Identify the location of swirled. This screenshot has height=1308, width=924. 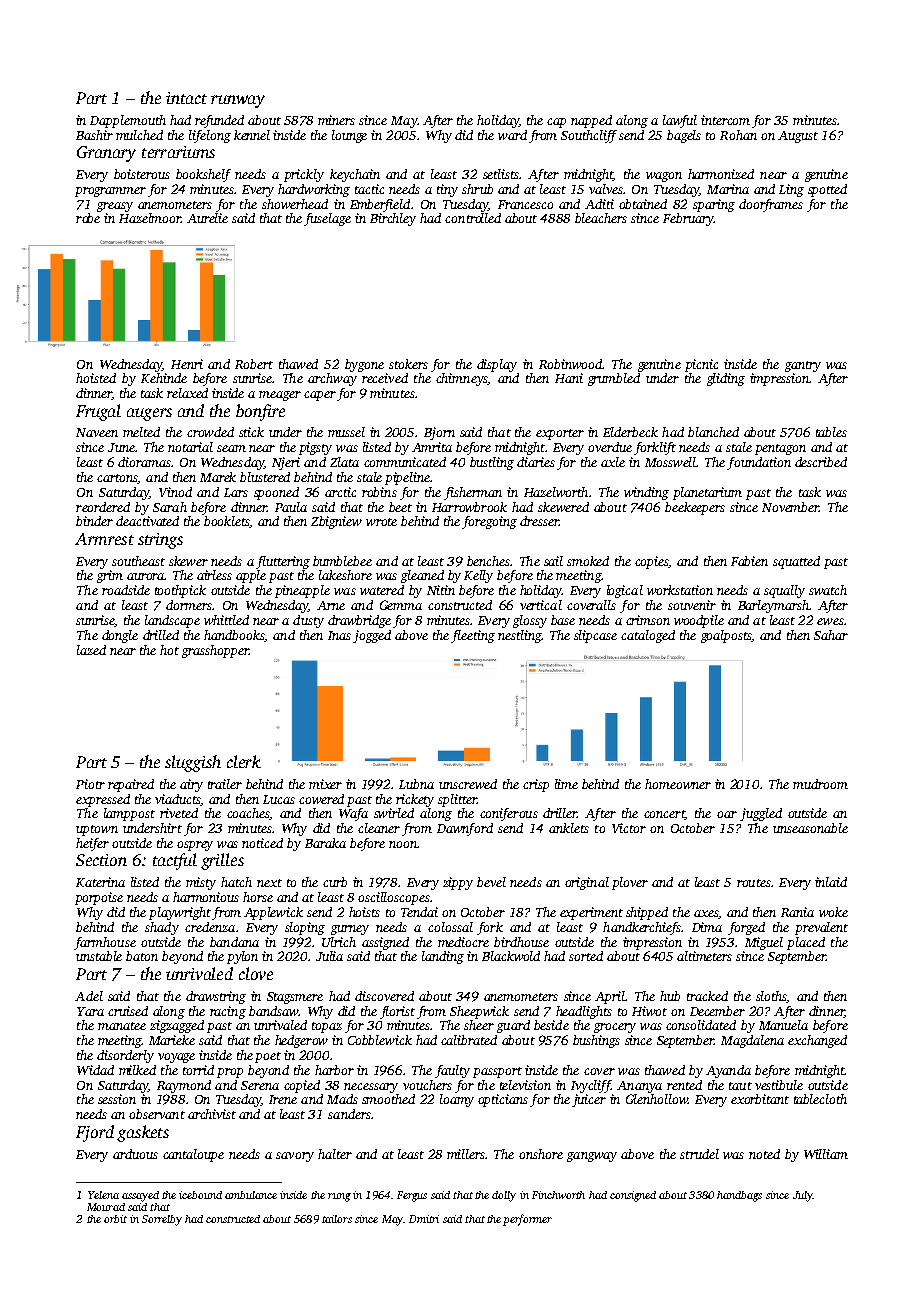
(394, 813).
